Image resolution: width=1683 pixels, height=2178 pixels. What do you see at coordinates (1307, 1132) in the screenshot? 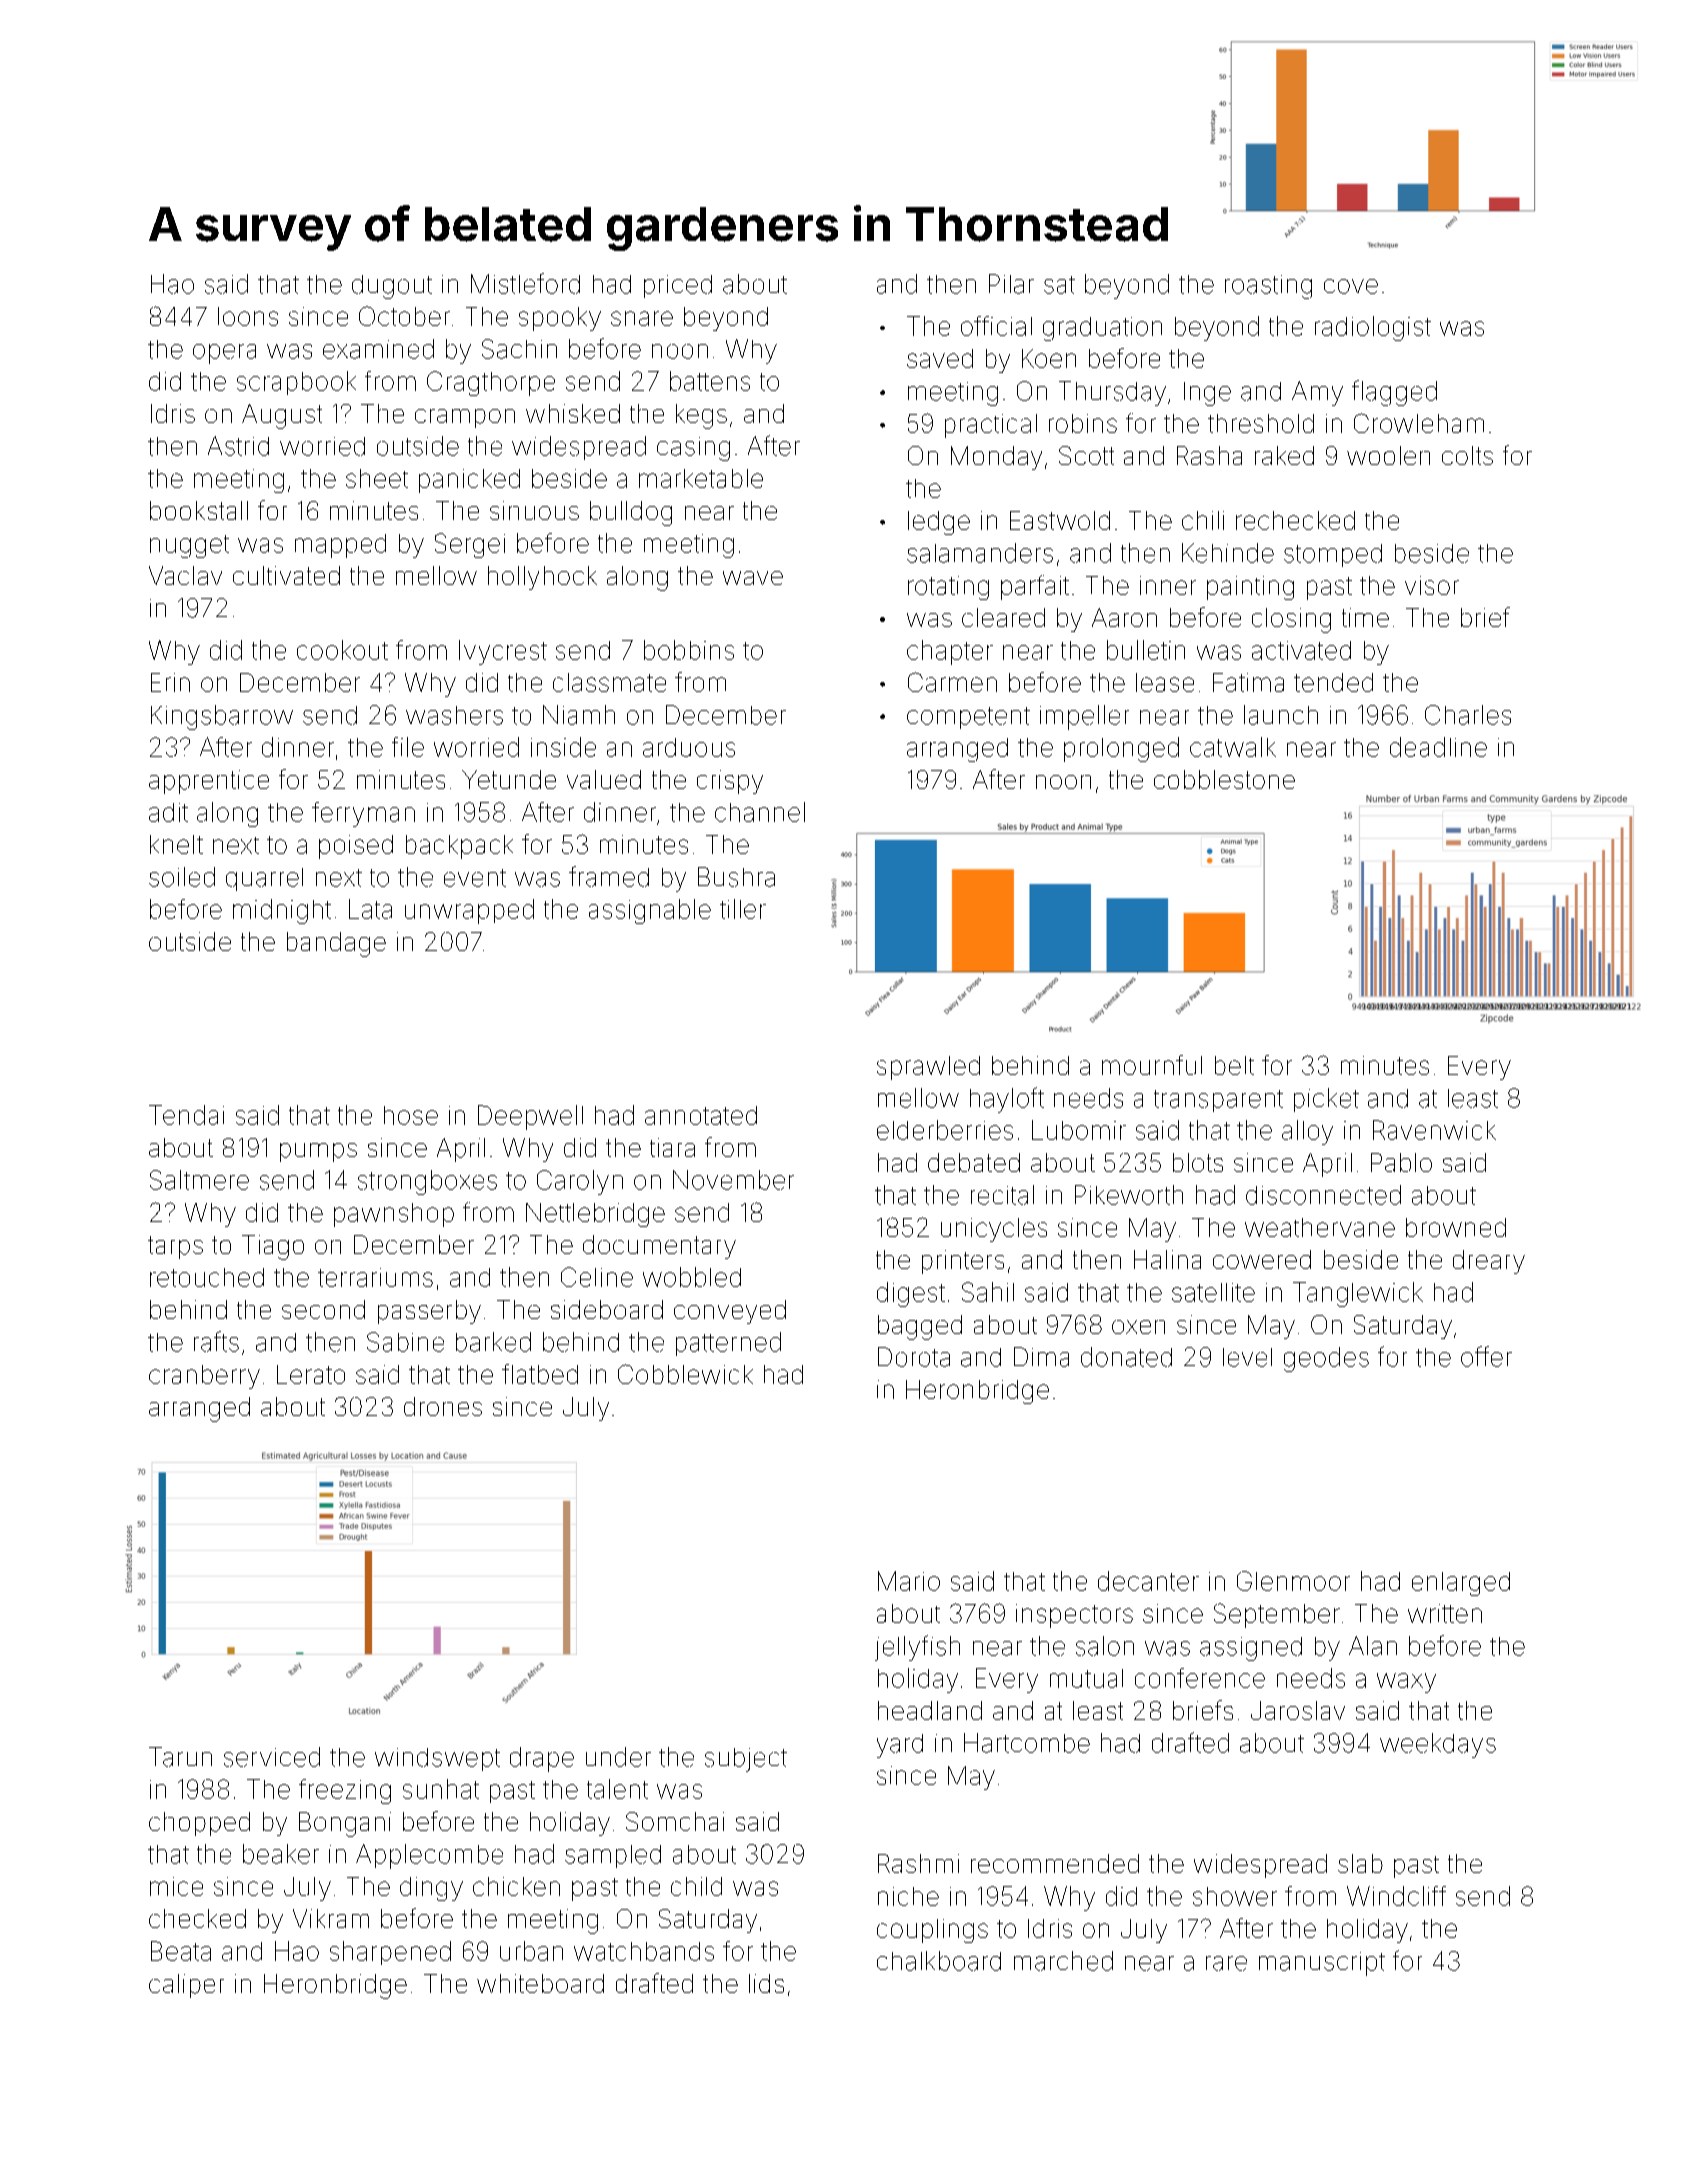
I see `alloy` at bounding box center [1307, 1132].
